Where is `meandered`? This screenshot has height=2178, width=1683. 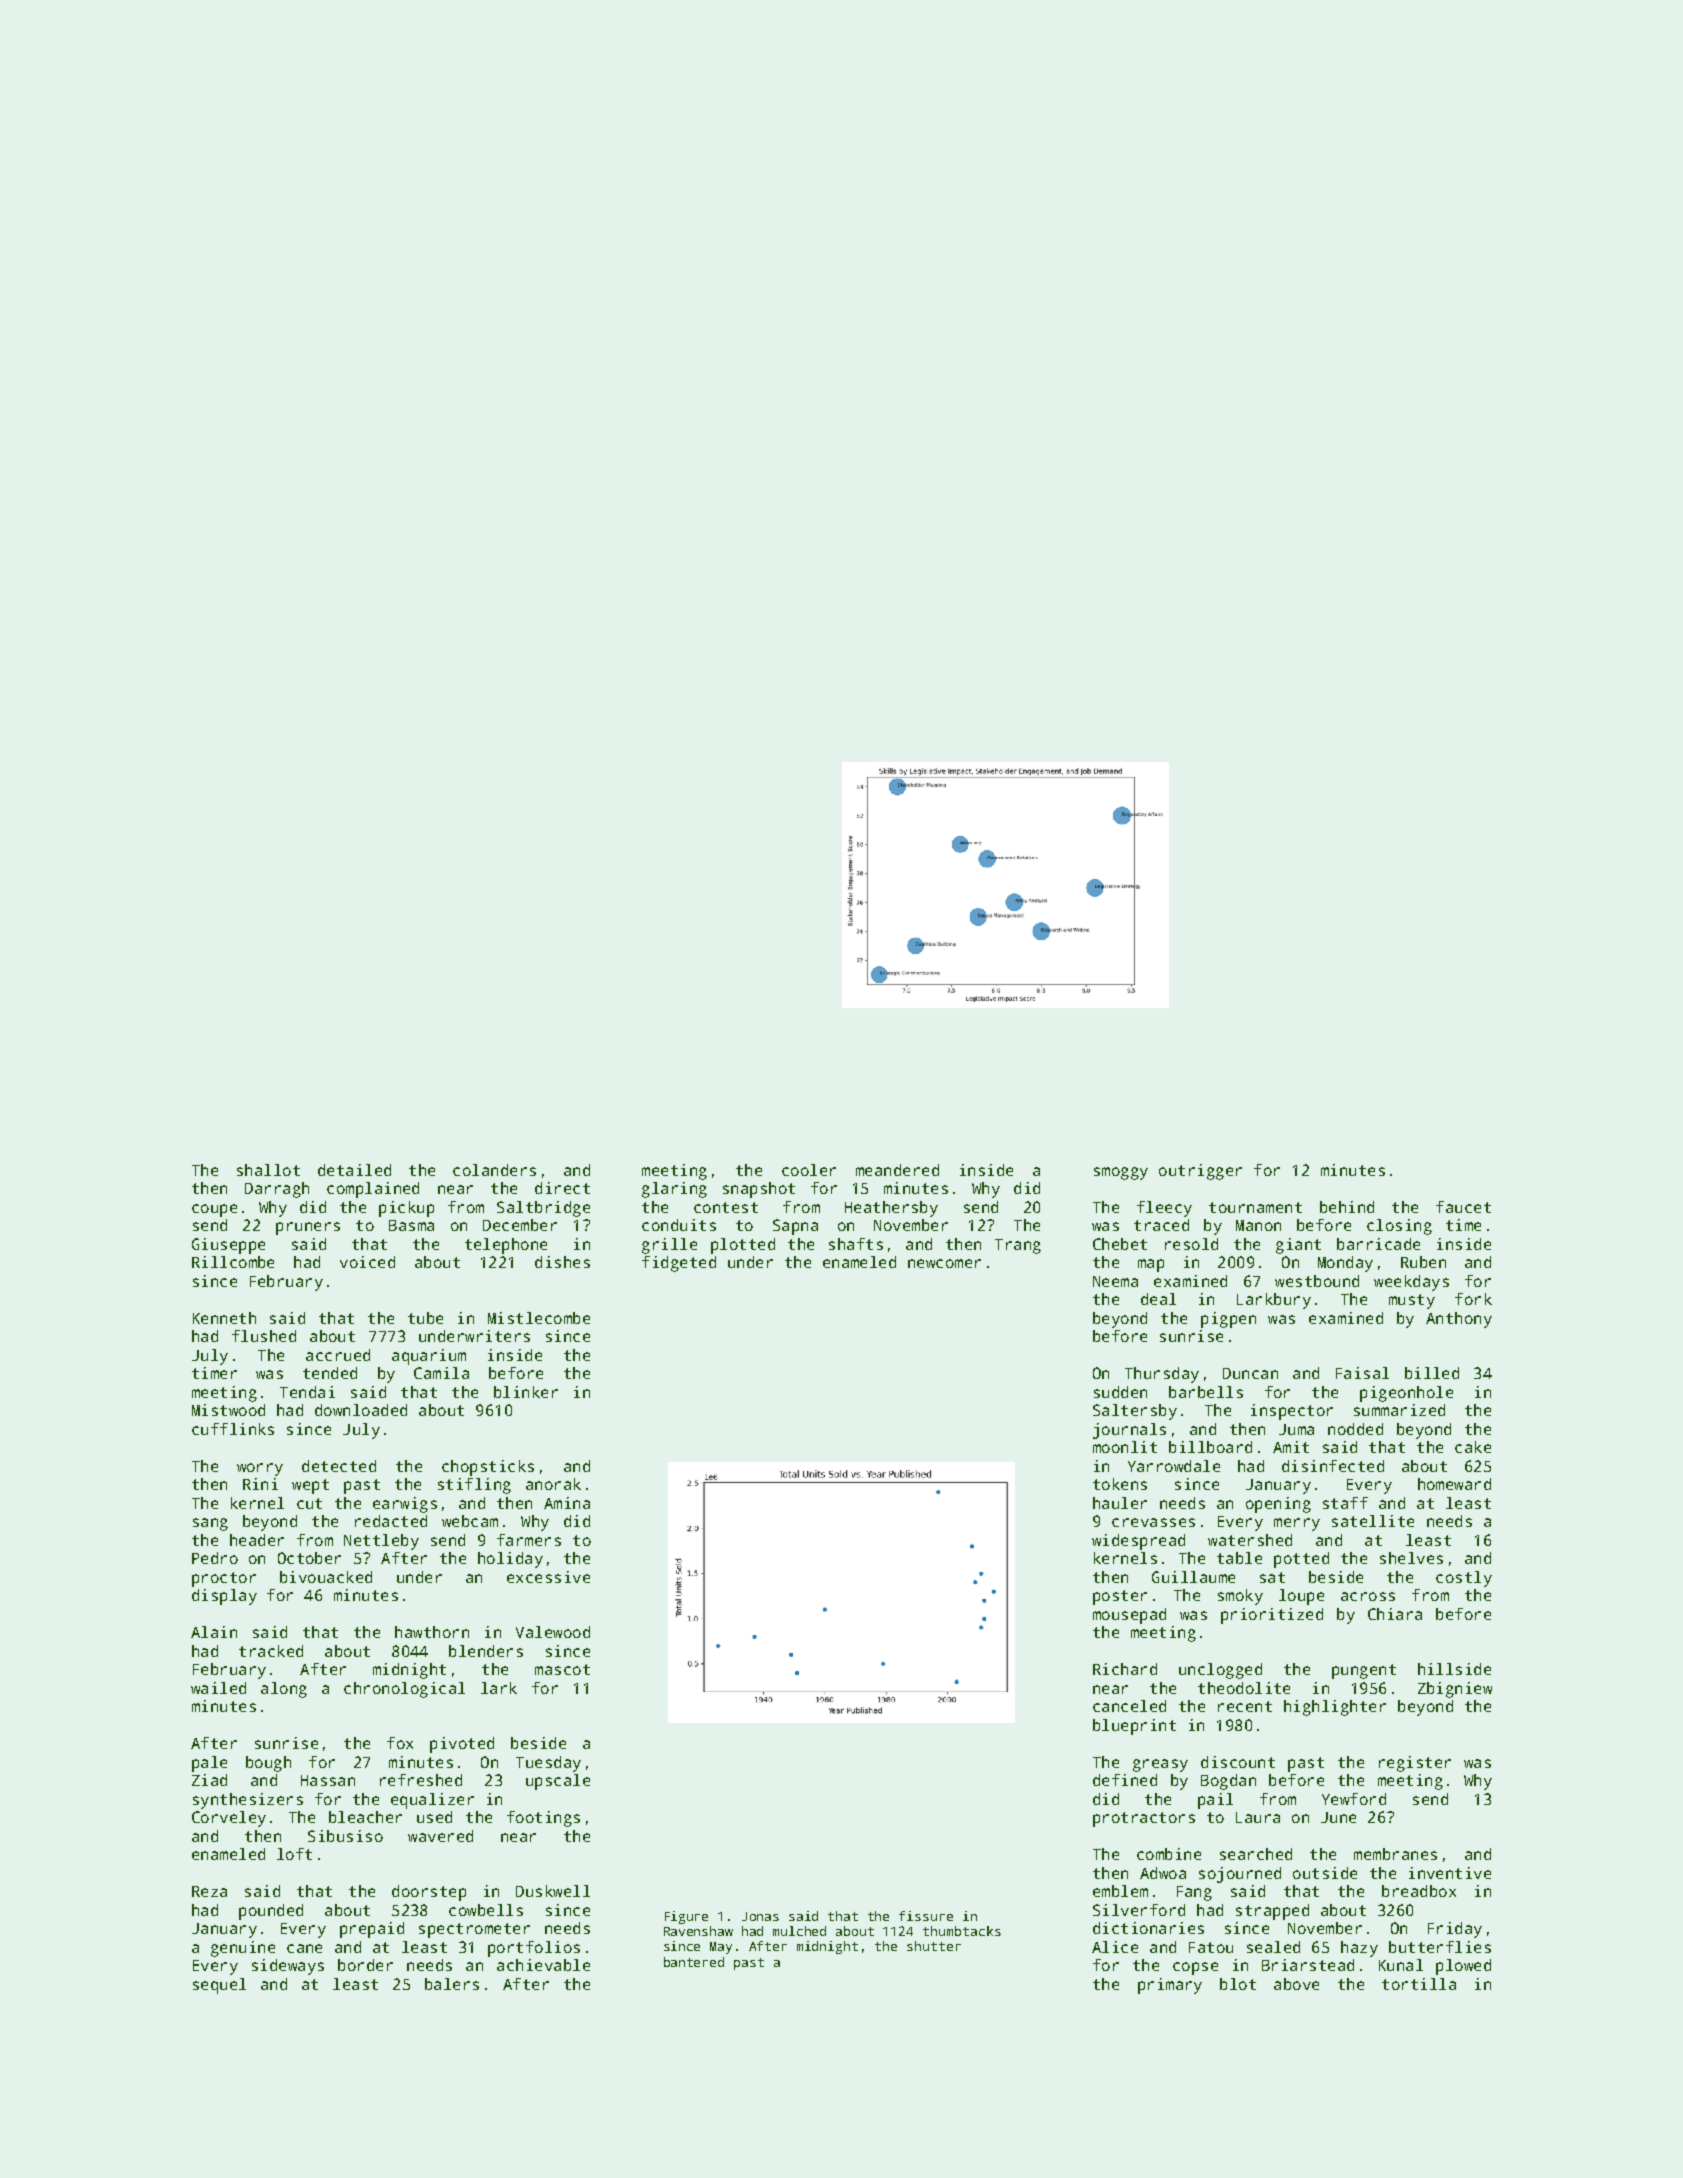
meandered is located at coordinates (897, 1170).
